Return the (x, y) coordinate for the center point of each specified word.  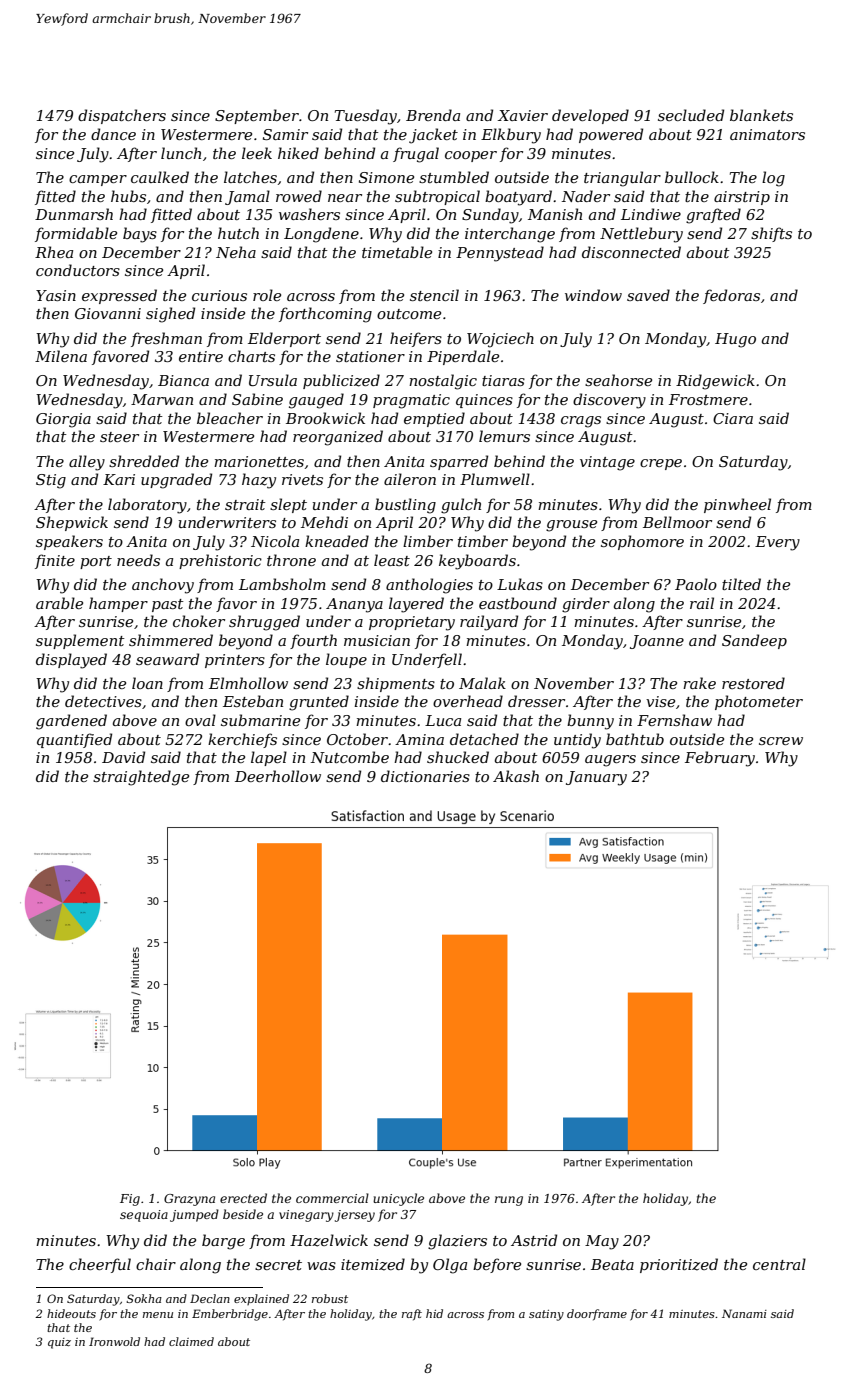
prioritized (679, 1265)
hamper (118, 604)
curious (219, 295)
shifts (771, 234)
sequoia (144, 1216)
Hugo (735, 340)
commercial (332, 1198)
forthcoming (325, 315)
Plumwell (495, 479)
